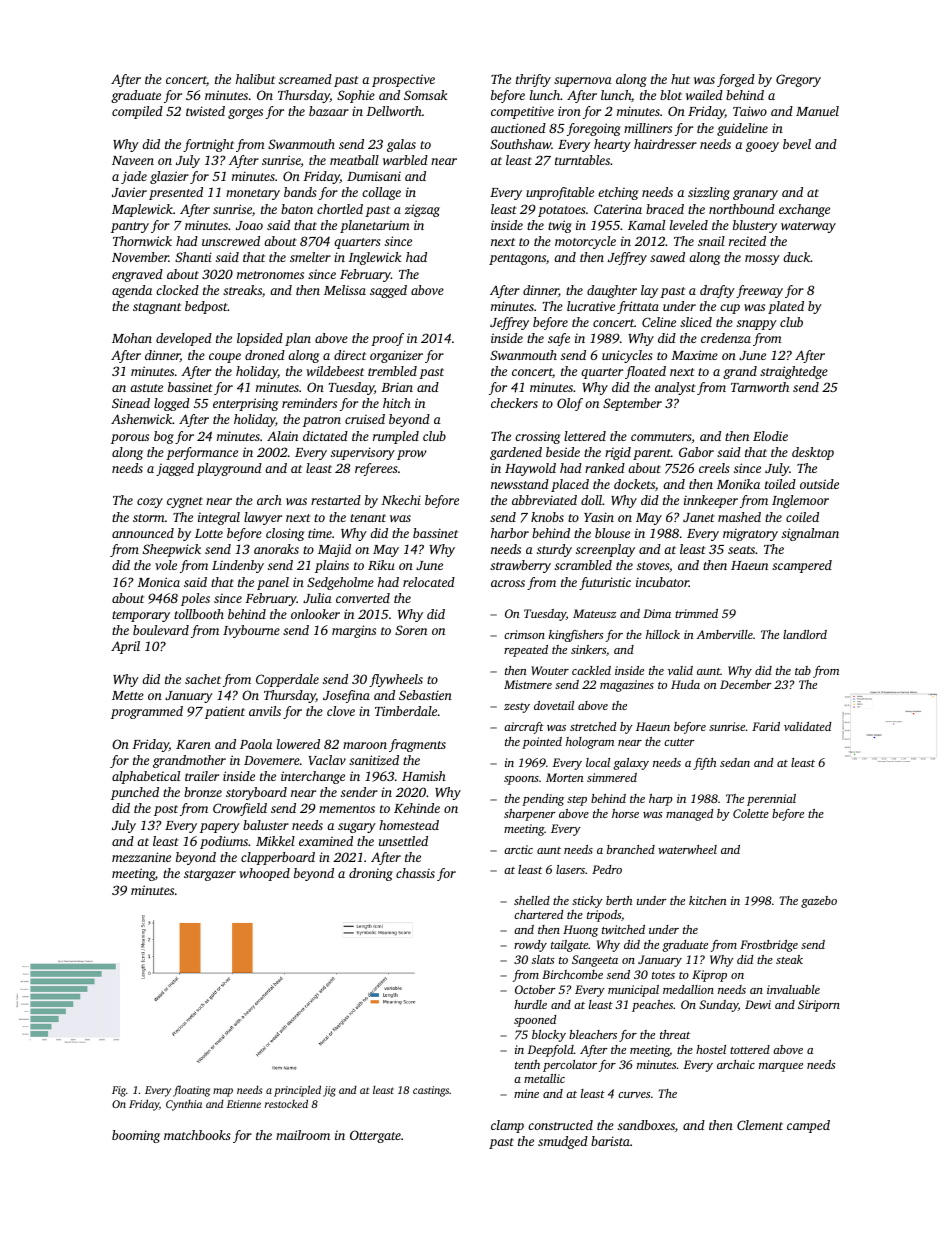 The image size is (952, 1233). I want to click on booming, so click(136, 1136).
